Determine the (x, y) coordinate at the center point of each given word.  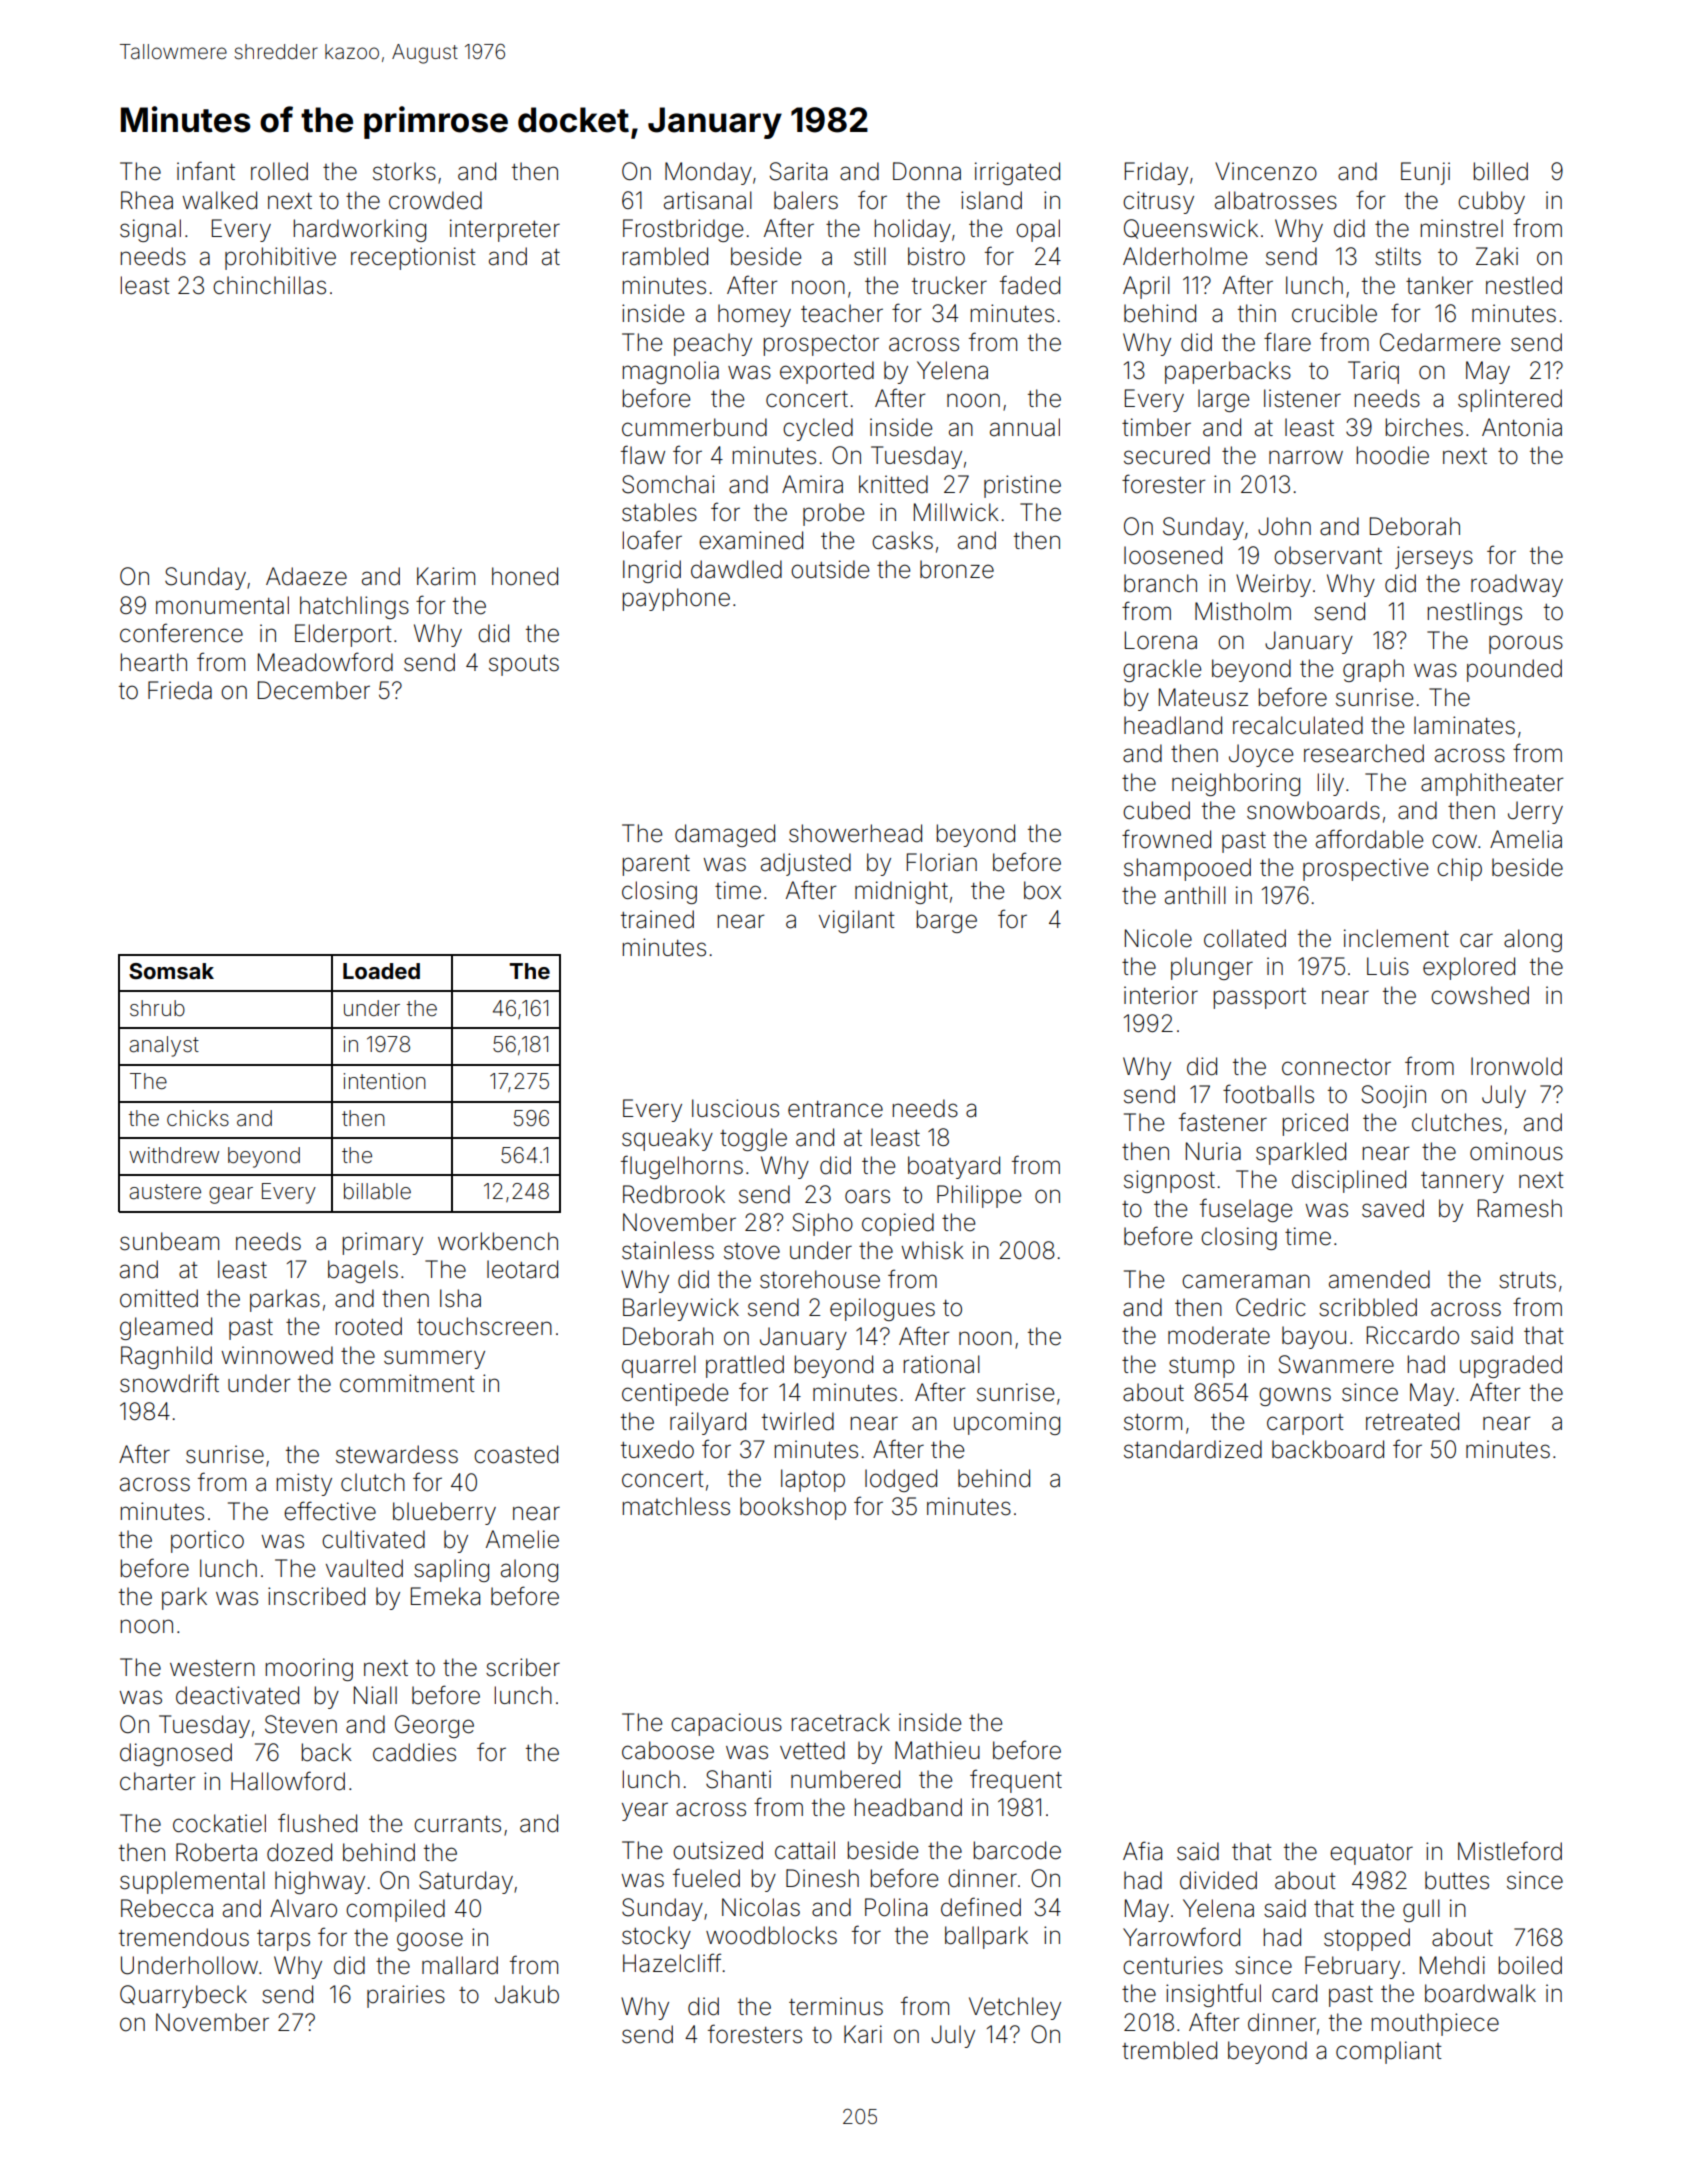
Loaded (381, 971)
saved (1393, 1208)
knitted (893, 484)
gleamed (166, 1328)
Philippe (979, 1196)
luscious (735, 1108)
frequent (1016, 1781)
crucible (1334, 313)
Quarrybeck (183, 1996)
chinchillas (269, 285)
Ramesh (1520, 1208)
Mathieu (937, 1750)
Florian (942, 862)
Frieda (180, 690)
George (434, 1726)
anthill (1195, 895)
